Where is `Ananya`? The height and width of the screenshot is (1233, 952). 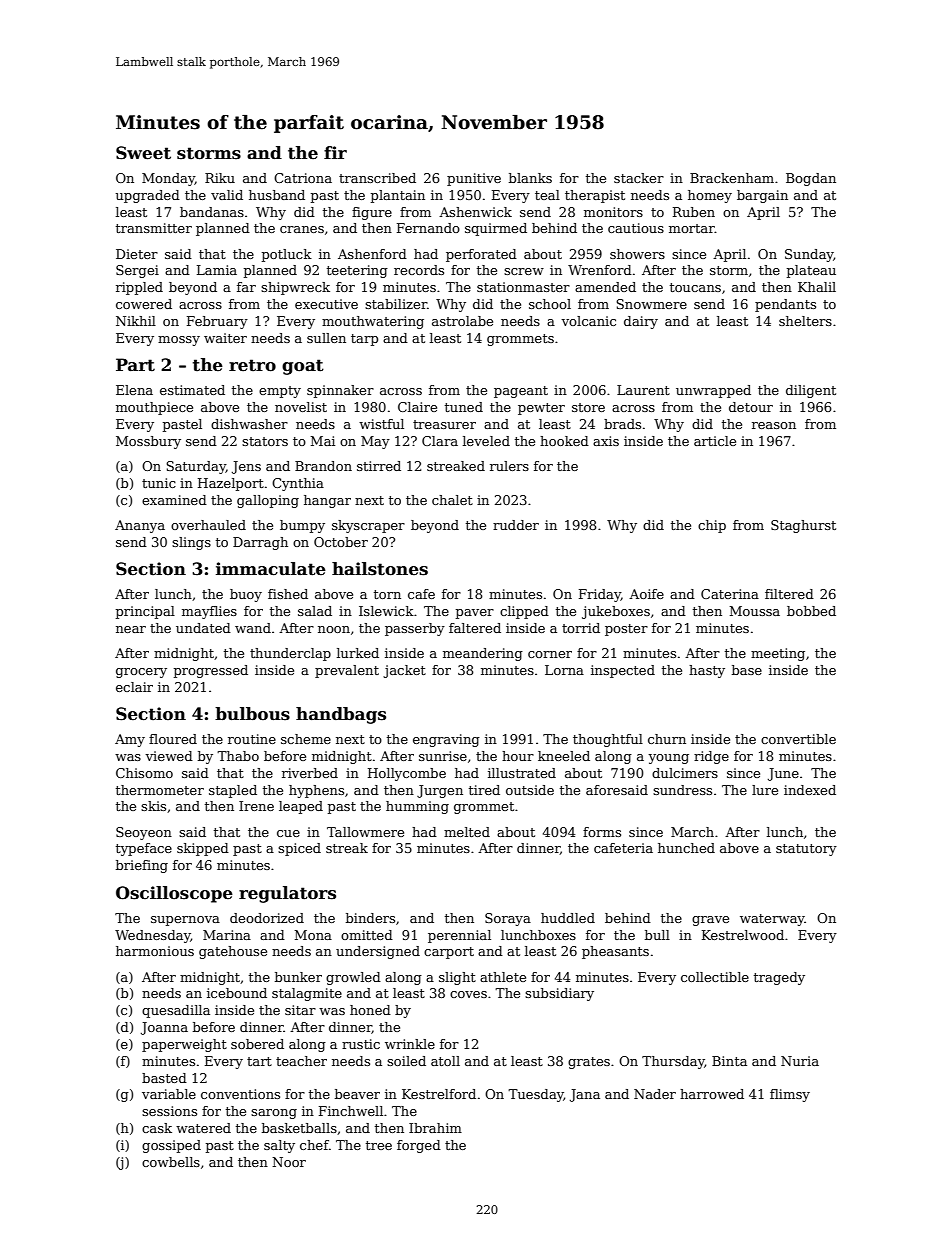
Ananya is located at coordinates (140, 526).
